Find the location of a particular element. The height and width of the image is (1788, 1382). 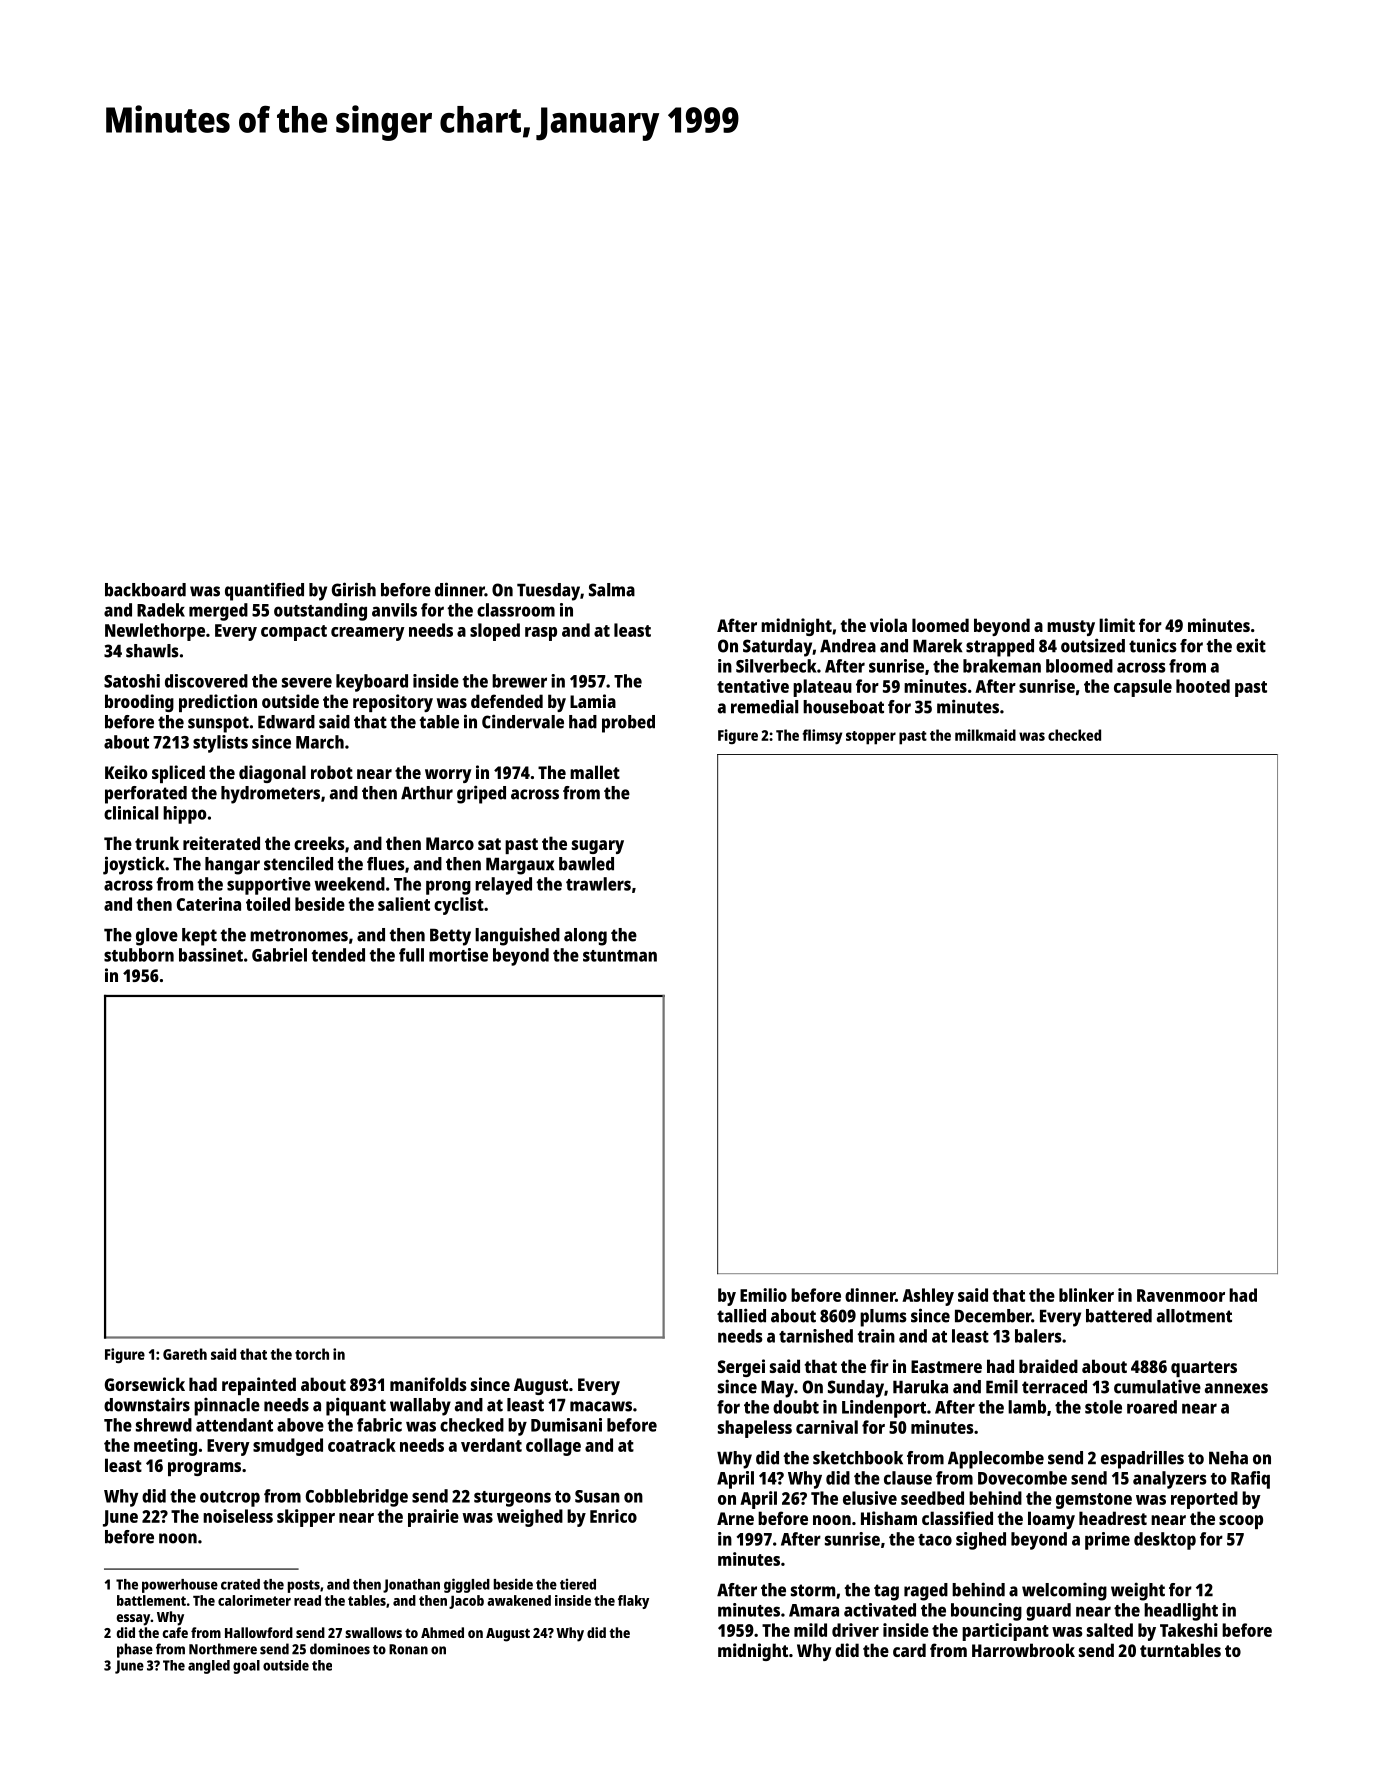

trawlers is located at coordinates (598, 884).
